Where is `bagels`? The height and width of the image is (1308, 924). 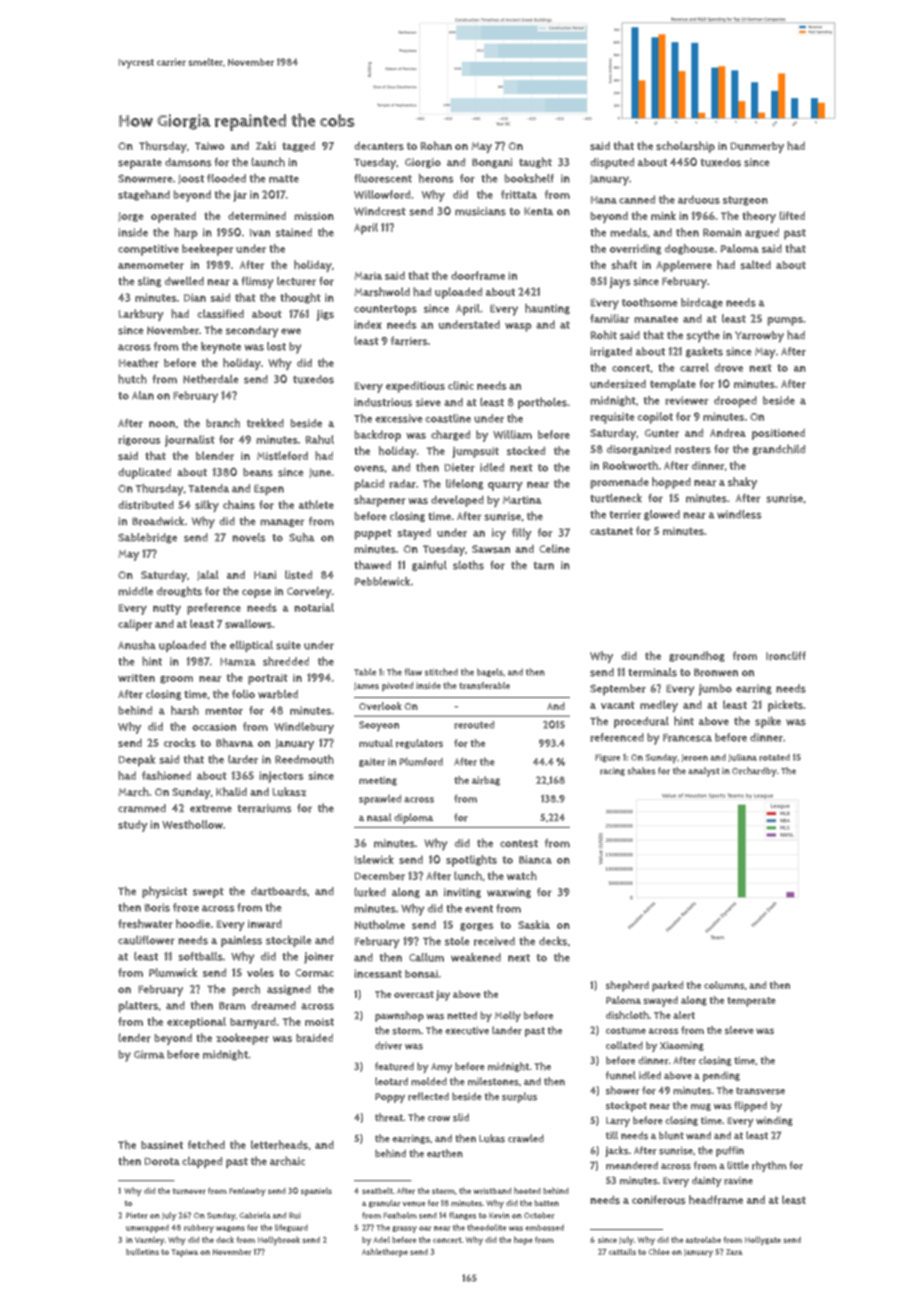 bagels is located at coordinates (490, 672).
